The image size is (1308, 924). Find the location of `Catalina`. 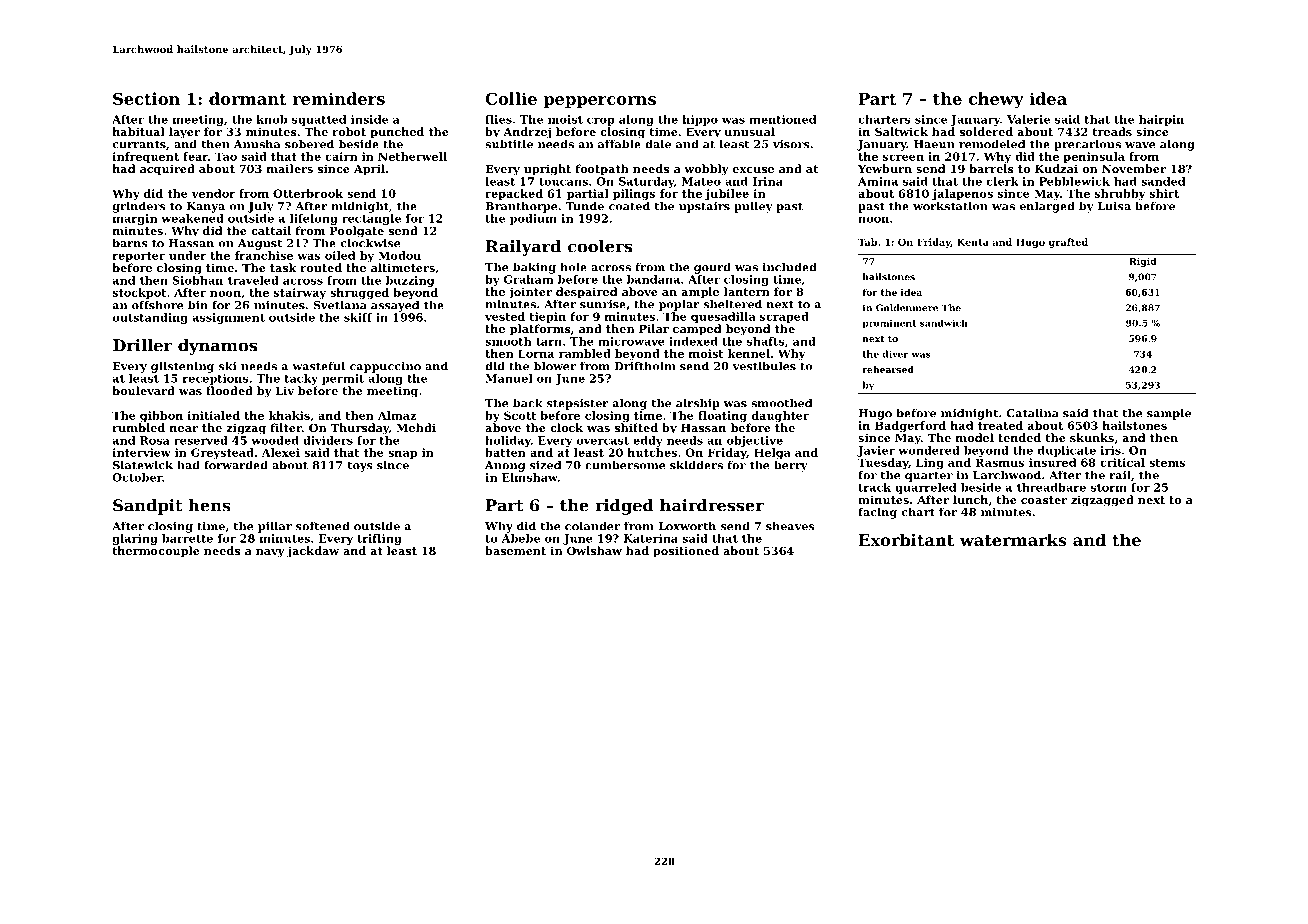

Catalina is located at coordinates (1032, 413).
